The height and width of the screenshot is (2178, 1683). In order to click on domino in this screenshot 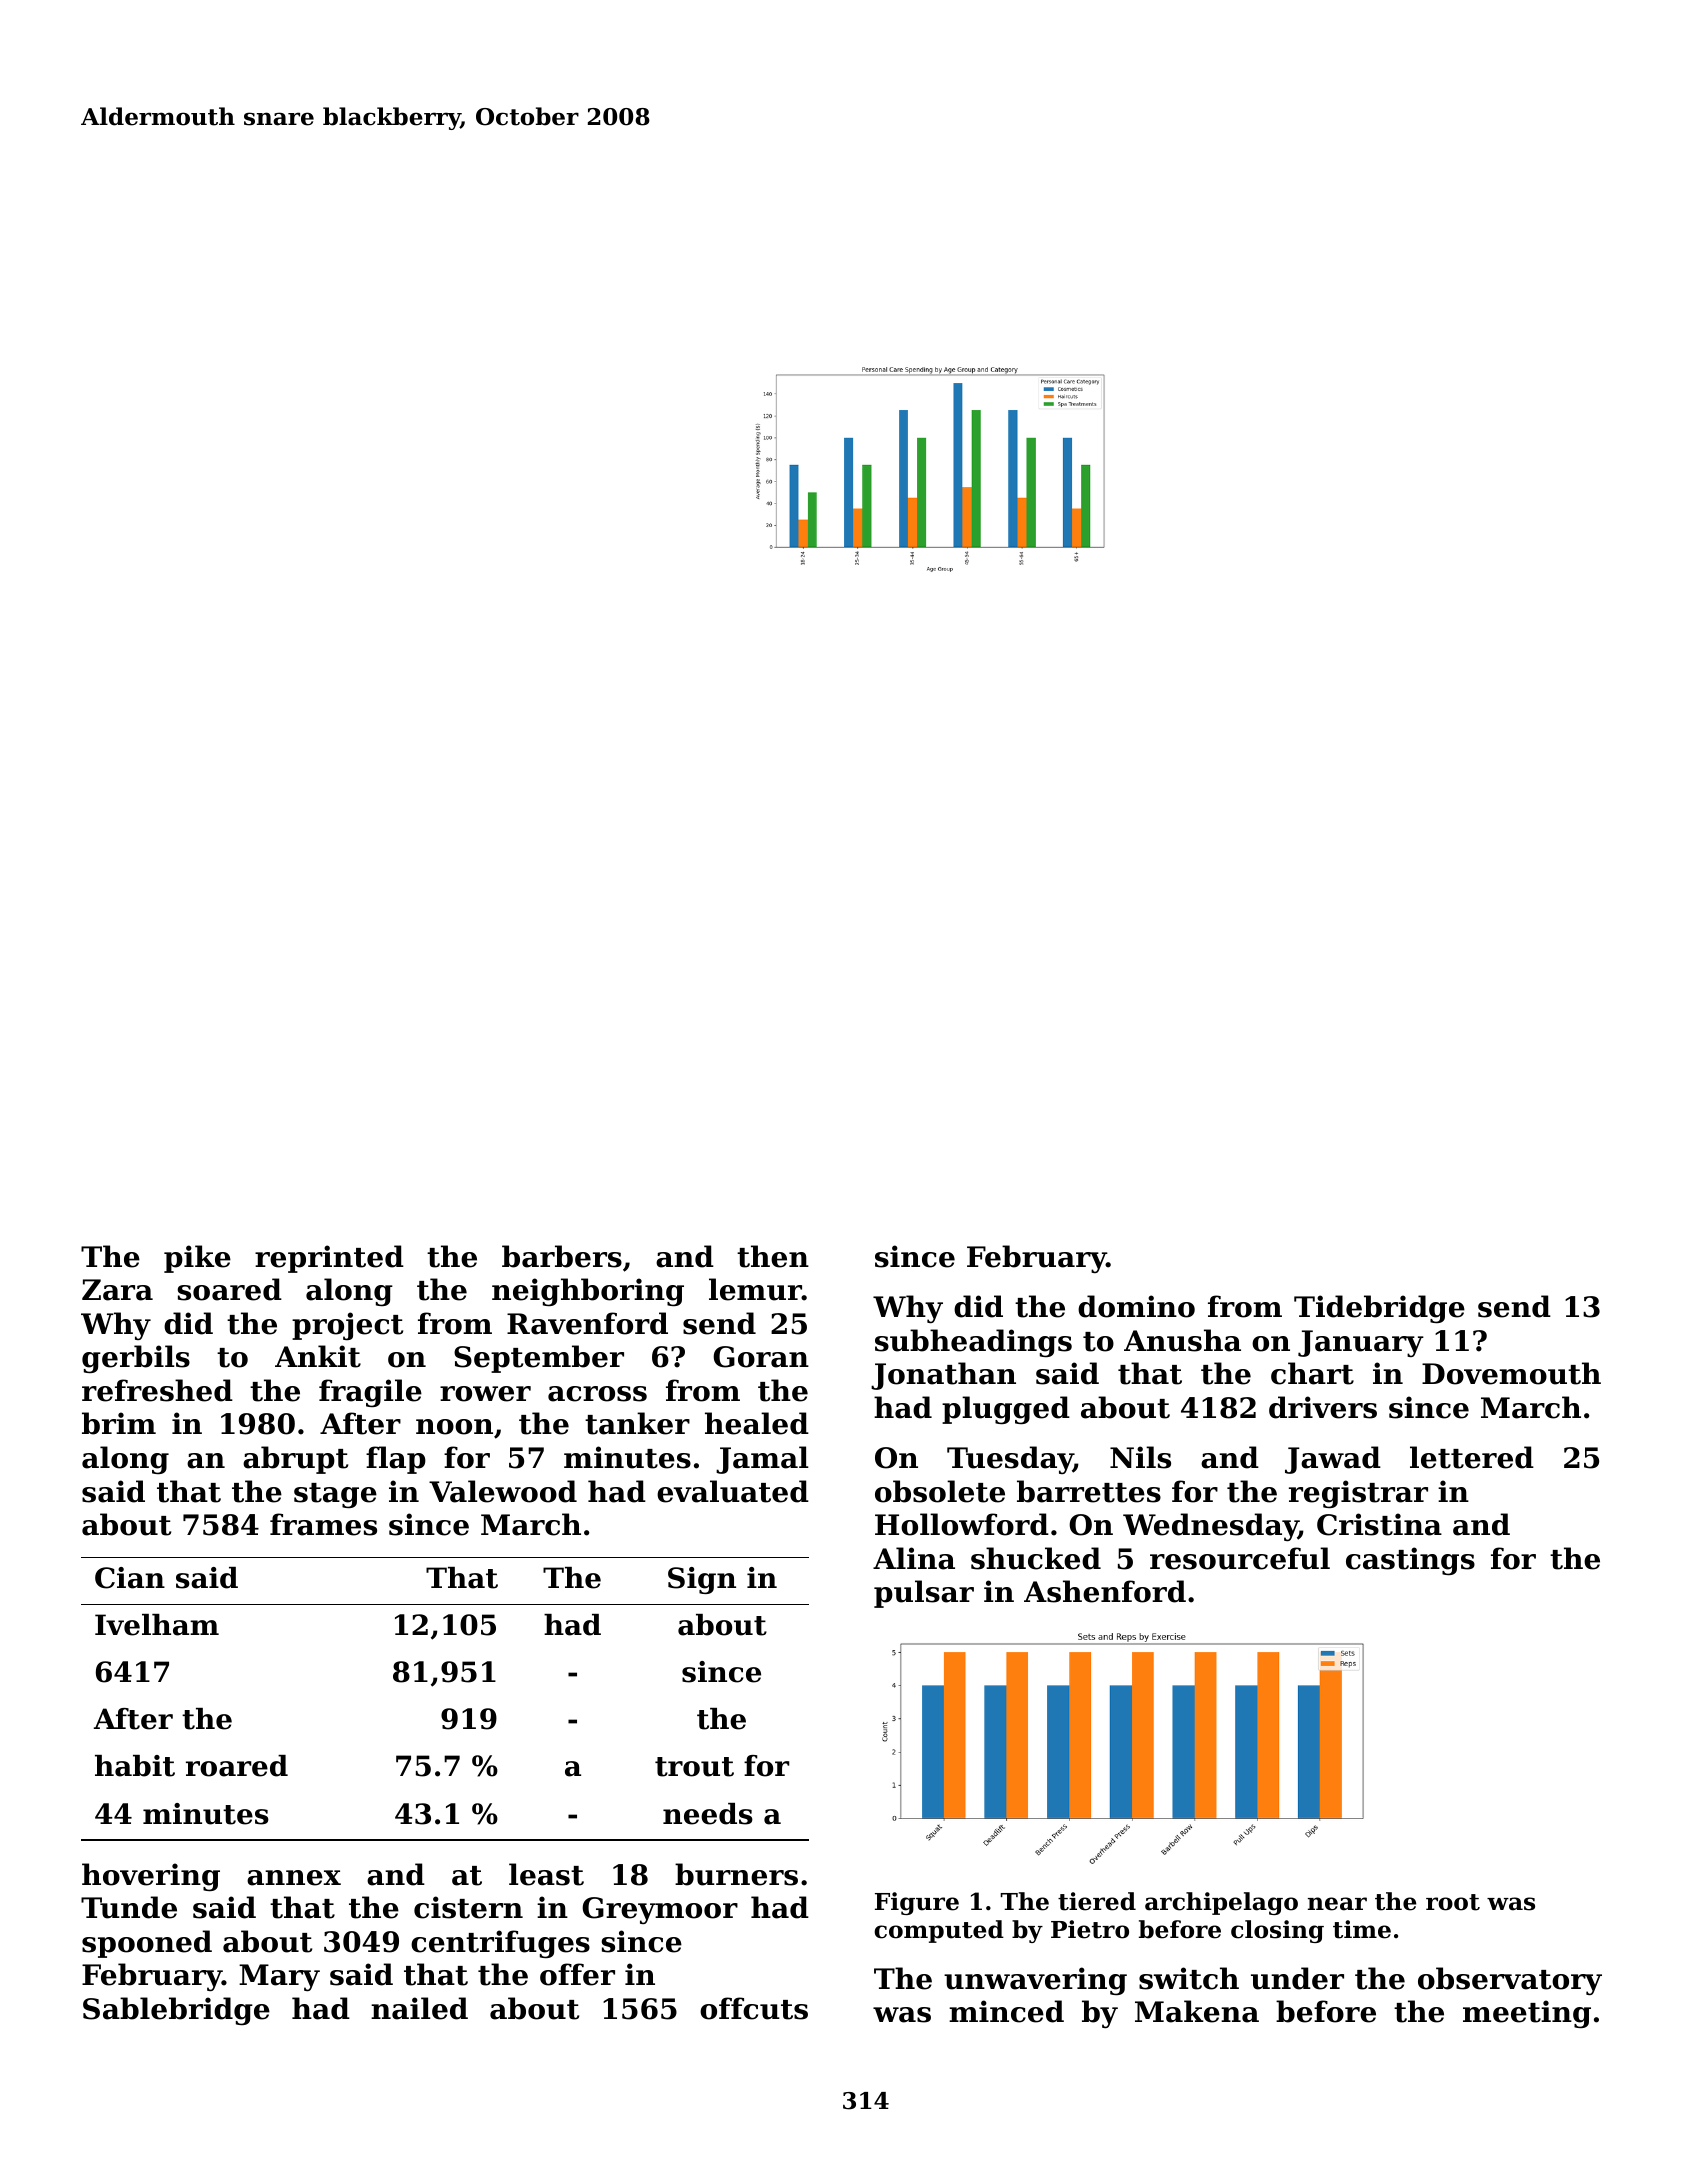, I will do `click(1136, 1306)`.
